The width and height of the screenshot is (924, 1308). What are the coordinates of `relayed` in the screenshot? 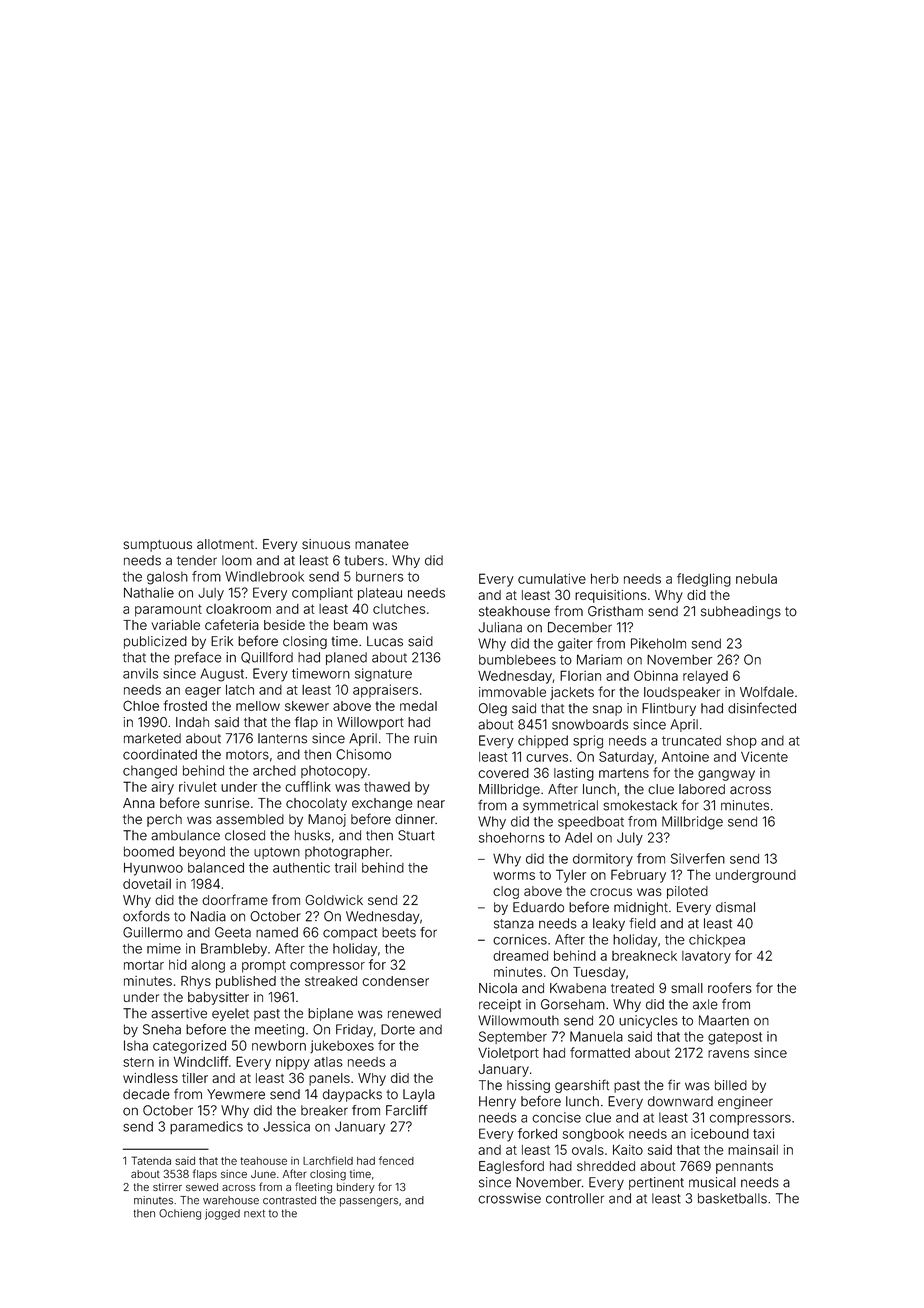 It's located at (705, 677).
